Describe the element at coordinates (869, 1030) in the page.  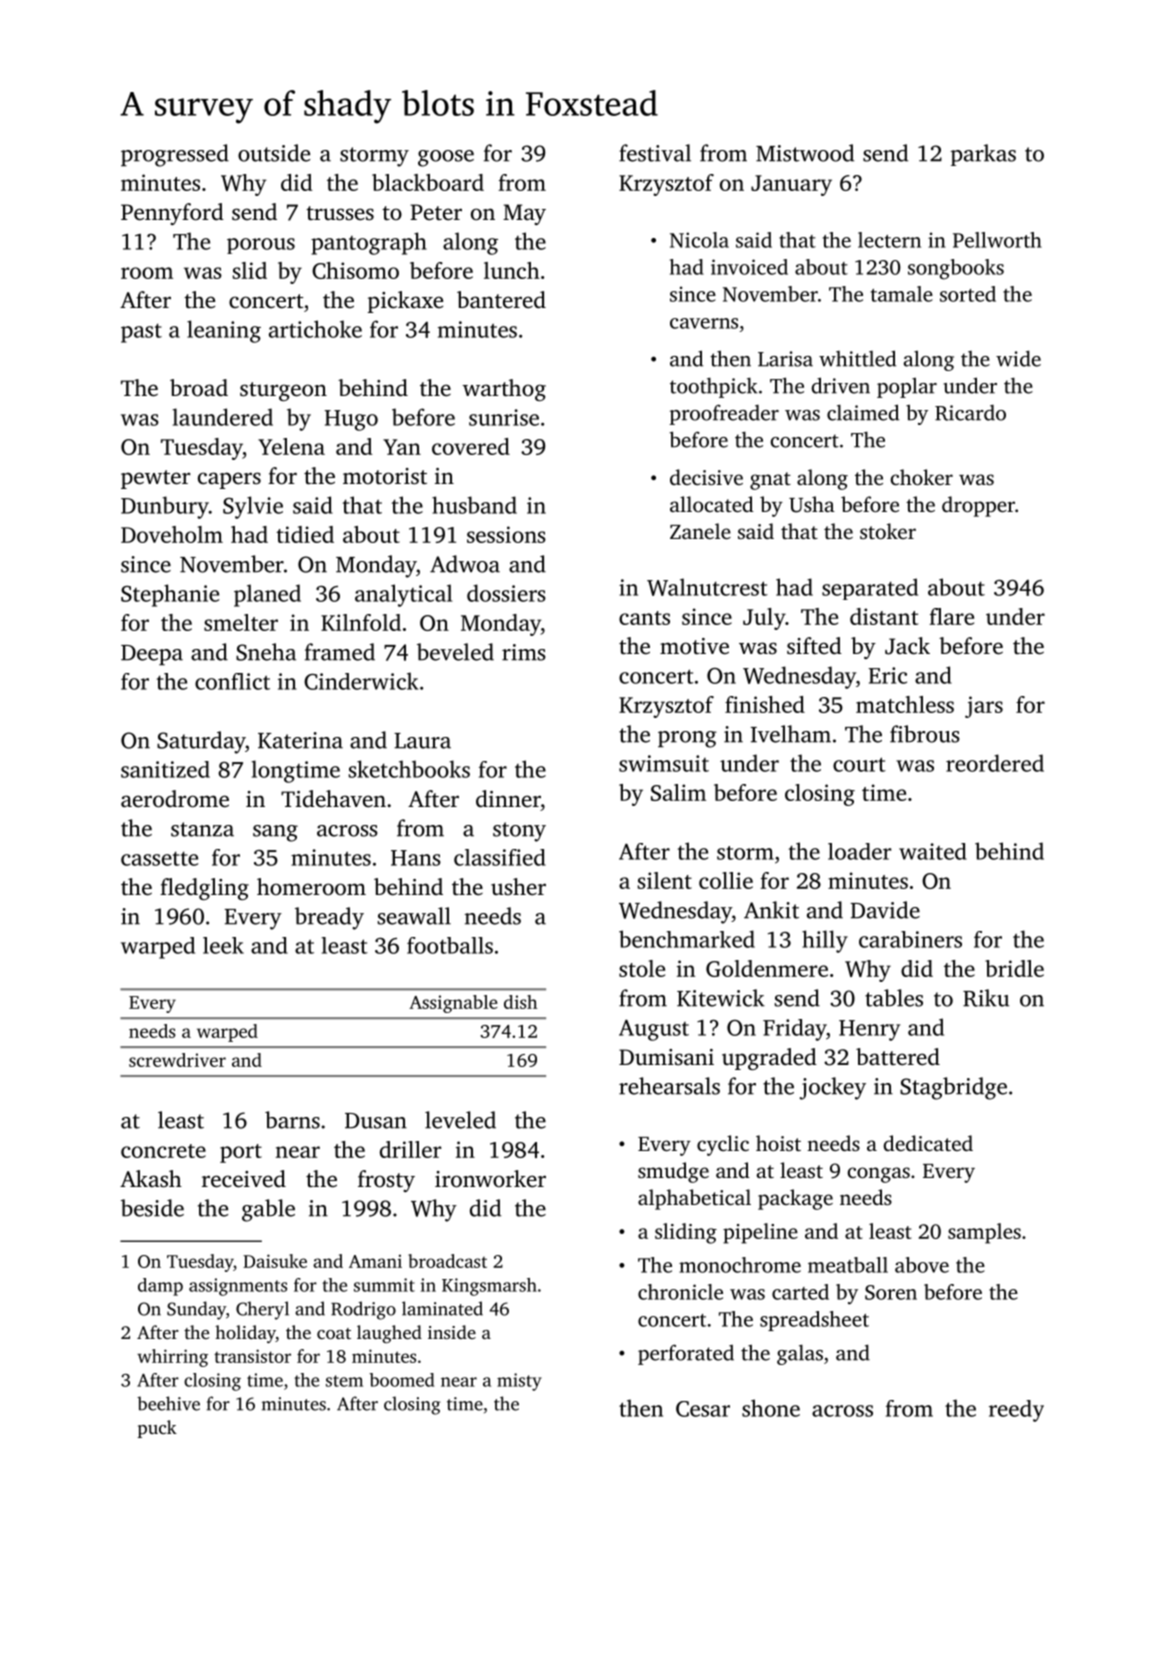
I see `Henry` at that location.
